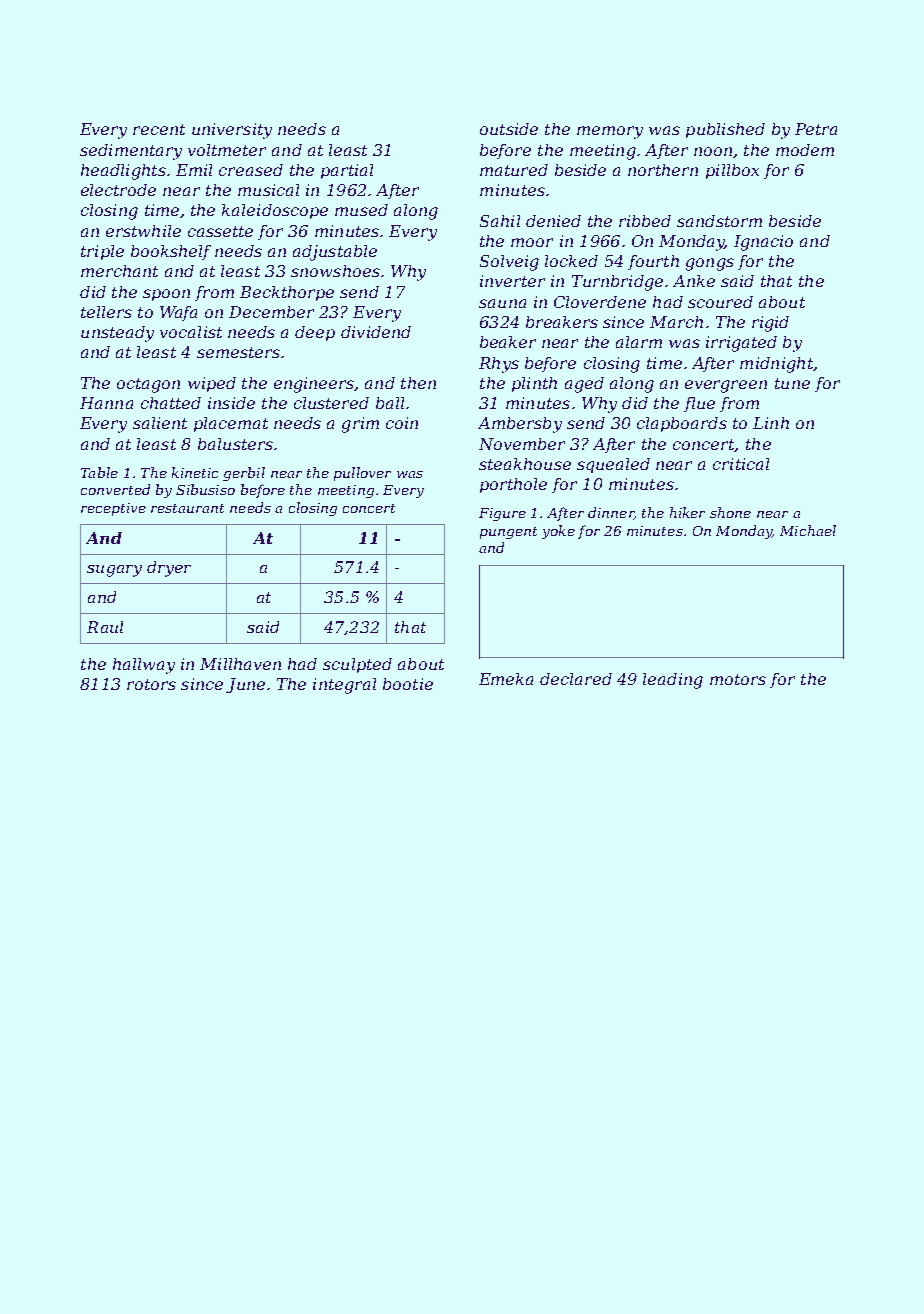 The height and width of the document is (1314, 924). I want to click on June, so click(245, 685).
